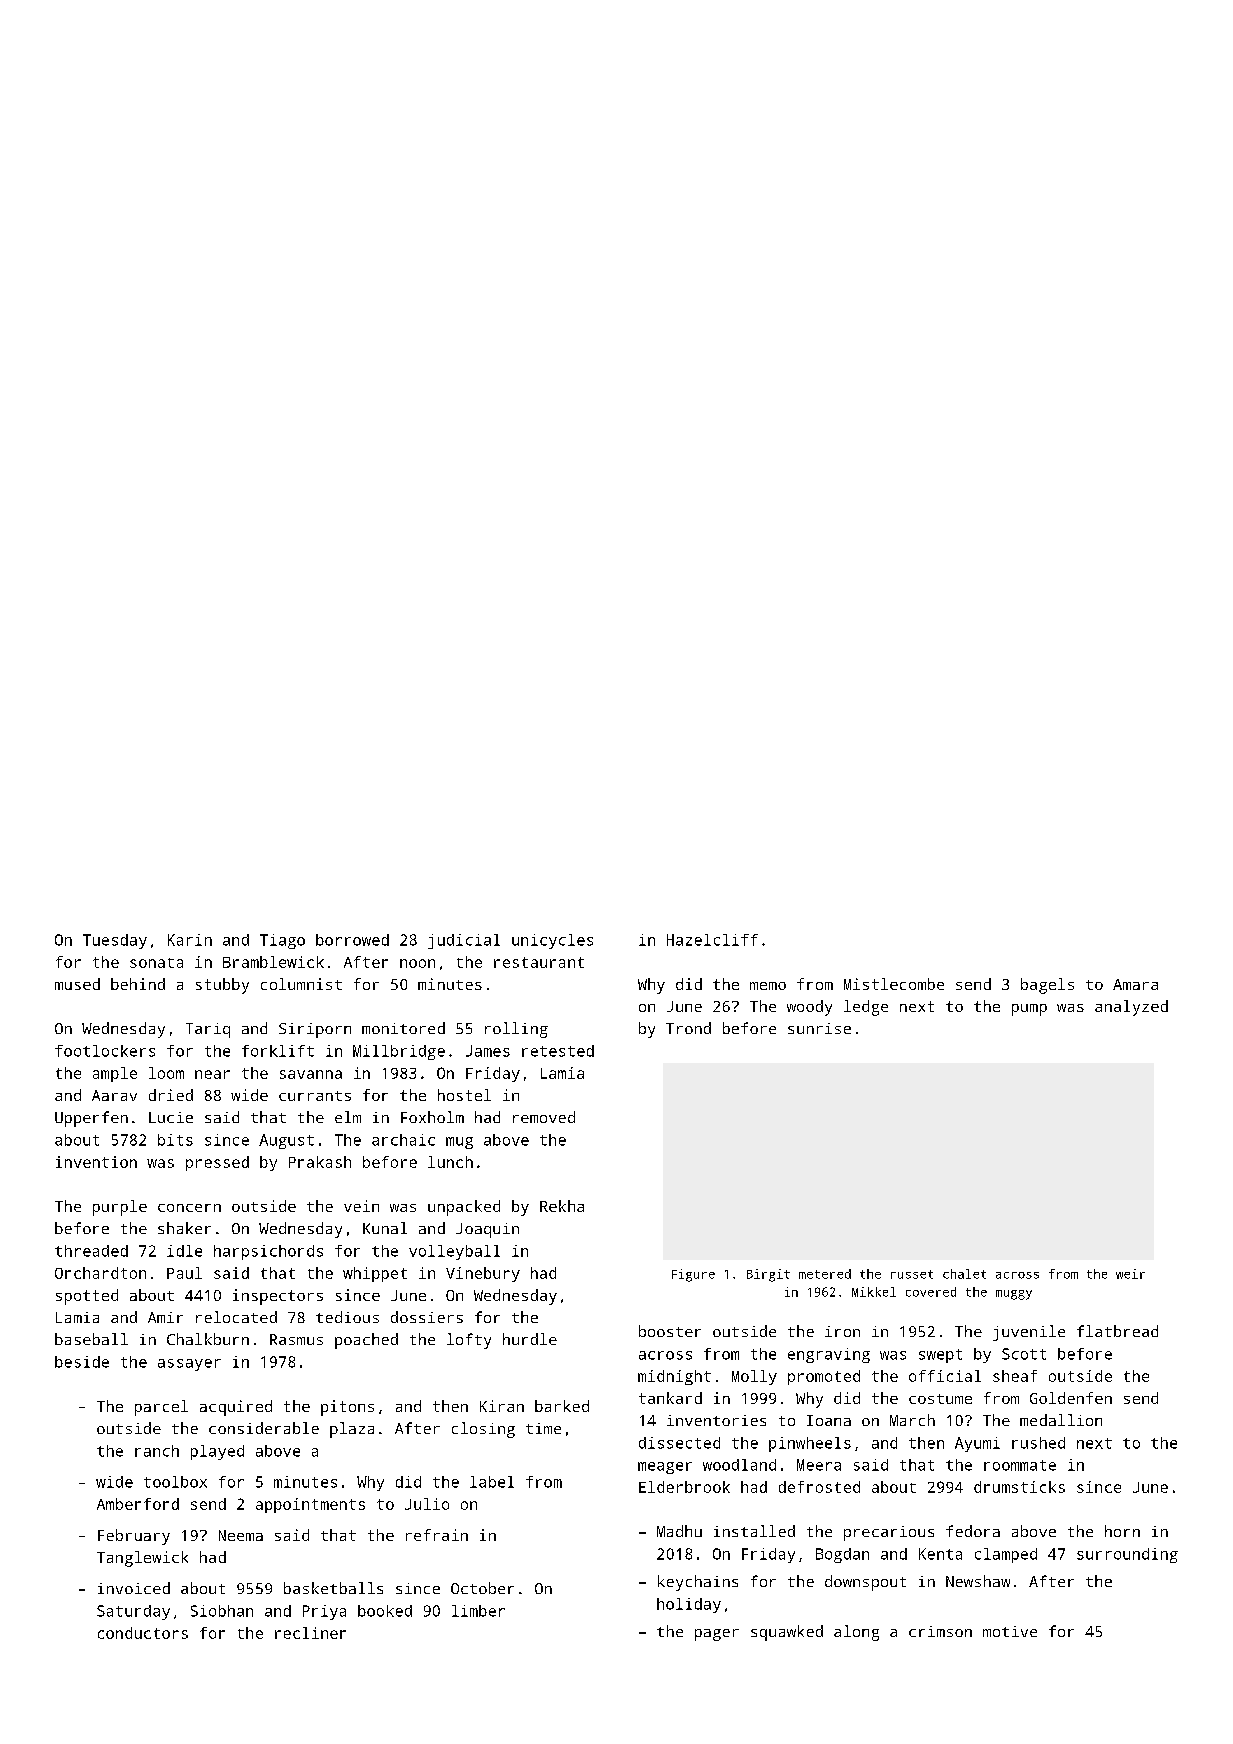  Describe the element at coordinates (712, 940) in the screenshot. I see `Hazelcliff` at that location.
